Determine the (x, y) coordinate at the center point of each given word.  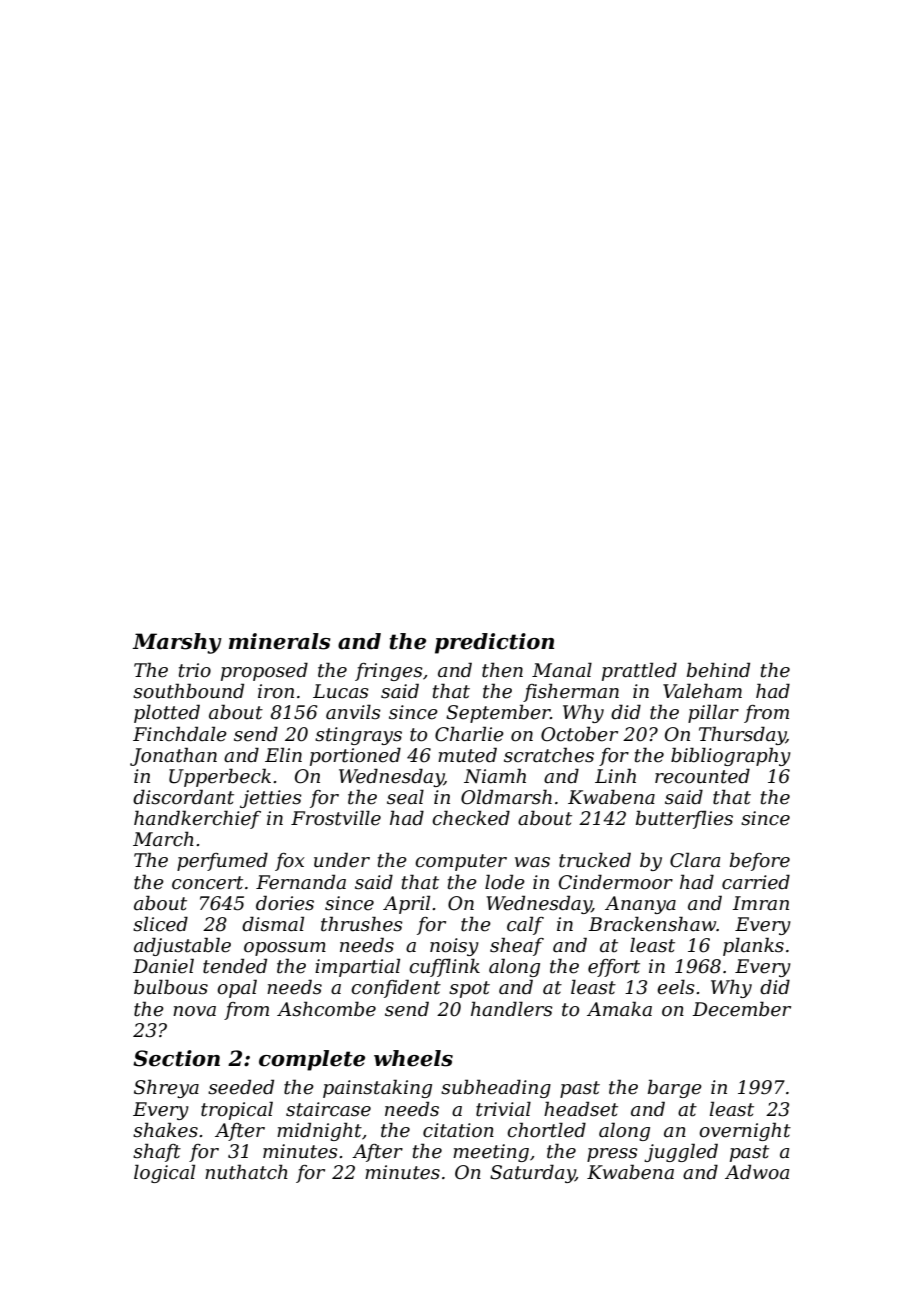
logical (164, 1173)
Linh (615, 775)
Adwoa (757, 1172)
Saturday (532, 1173)
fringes (389, 672)
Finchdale (180, 734)
